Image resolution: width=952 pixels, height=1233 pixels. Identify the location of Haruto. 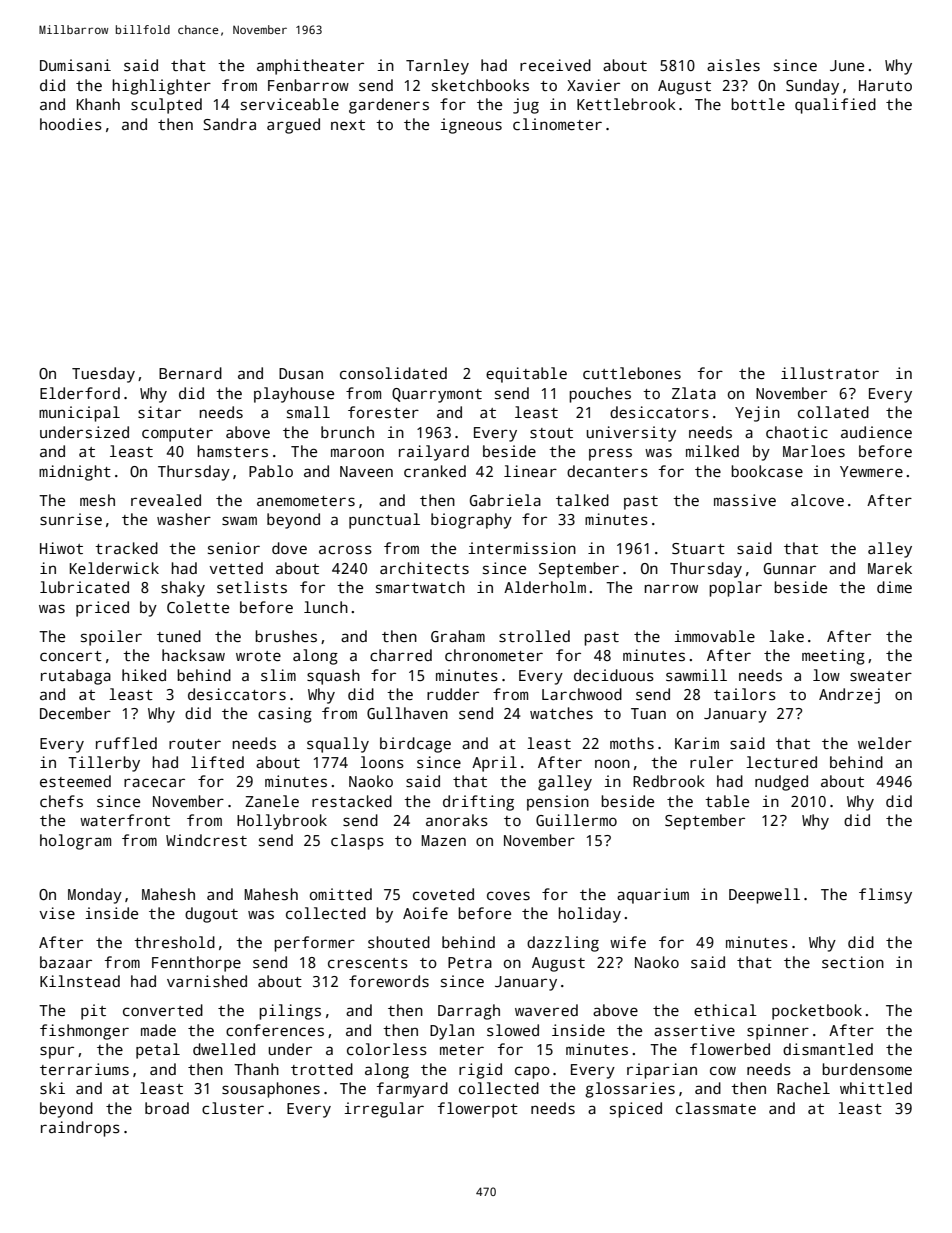
(885, 85).
